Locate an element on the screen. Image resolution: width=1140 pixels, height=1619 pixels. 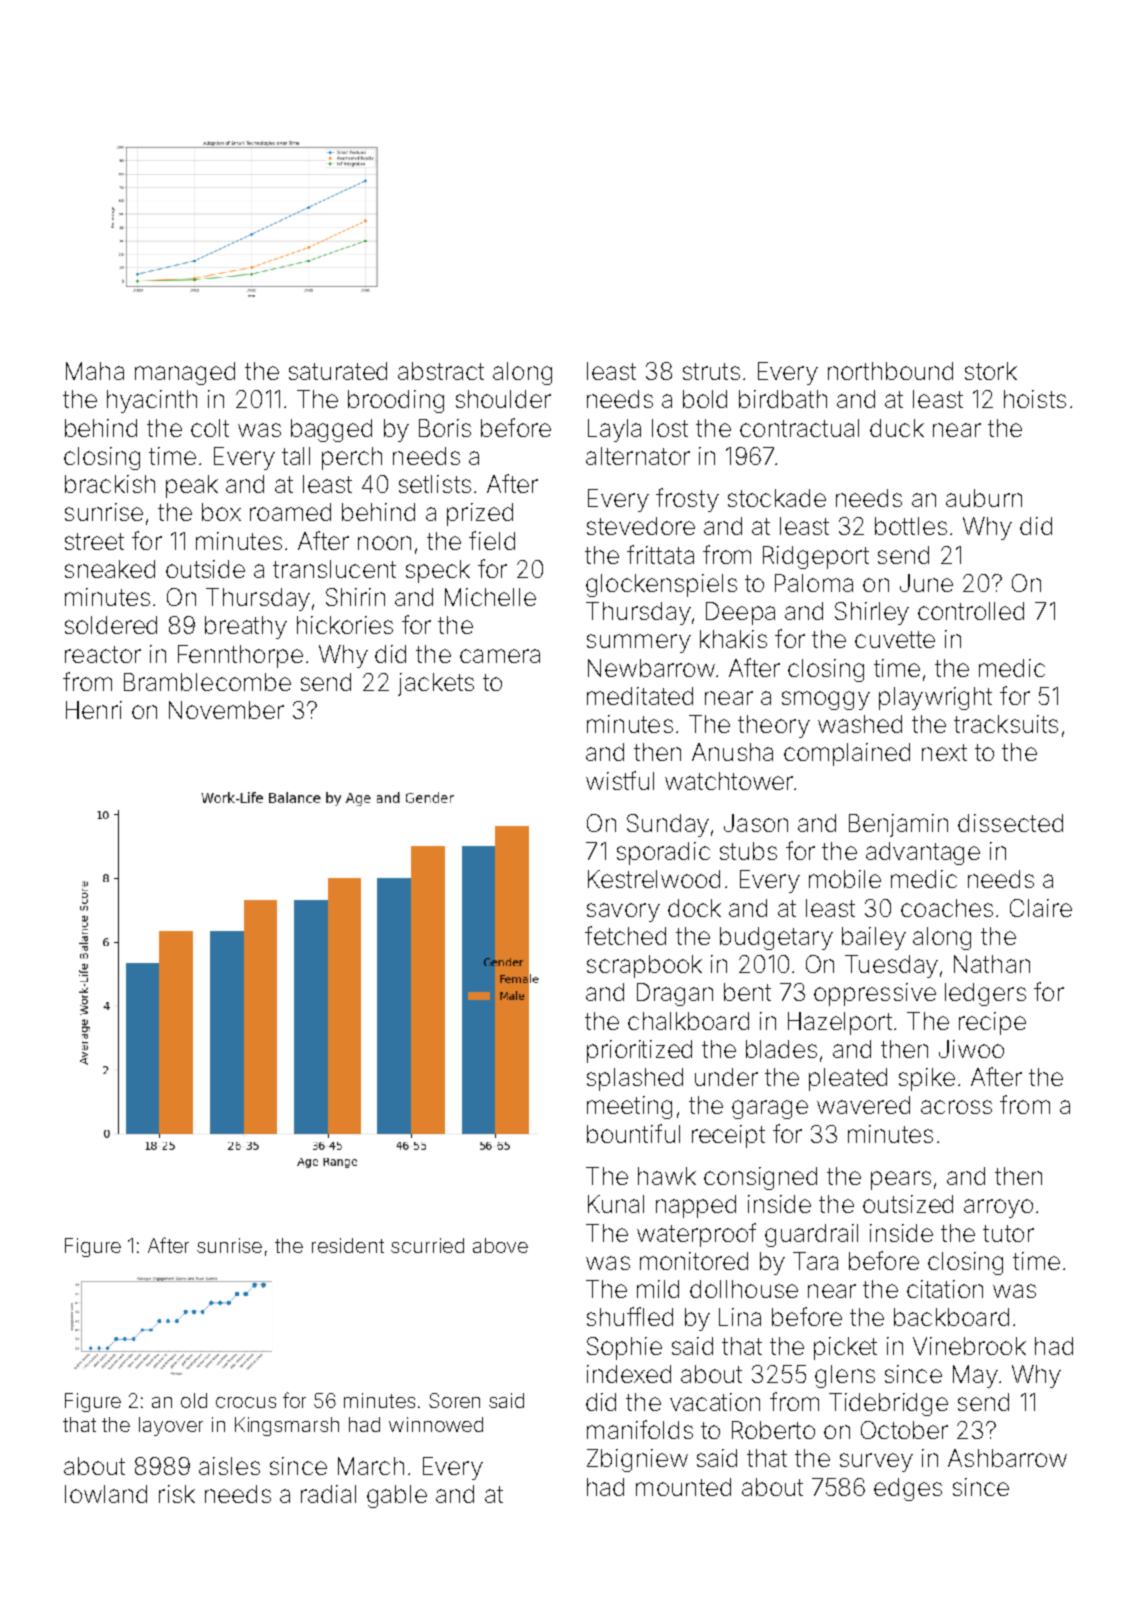
Claire is located at coordinates (1041, 908).
